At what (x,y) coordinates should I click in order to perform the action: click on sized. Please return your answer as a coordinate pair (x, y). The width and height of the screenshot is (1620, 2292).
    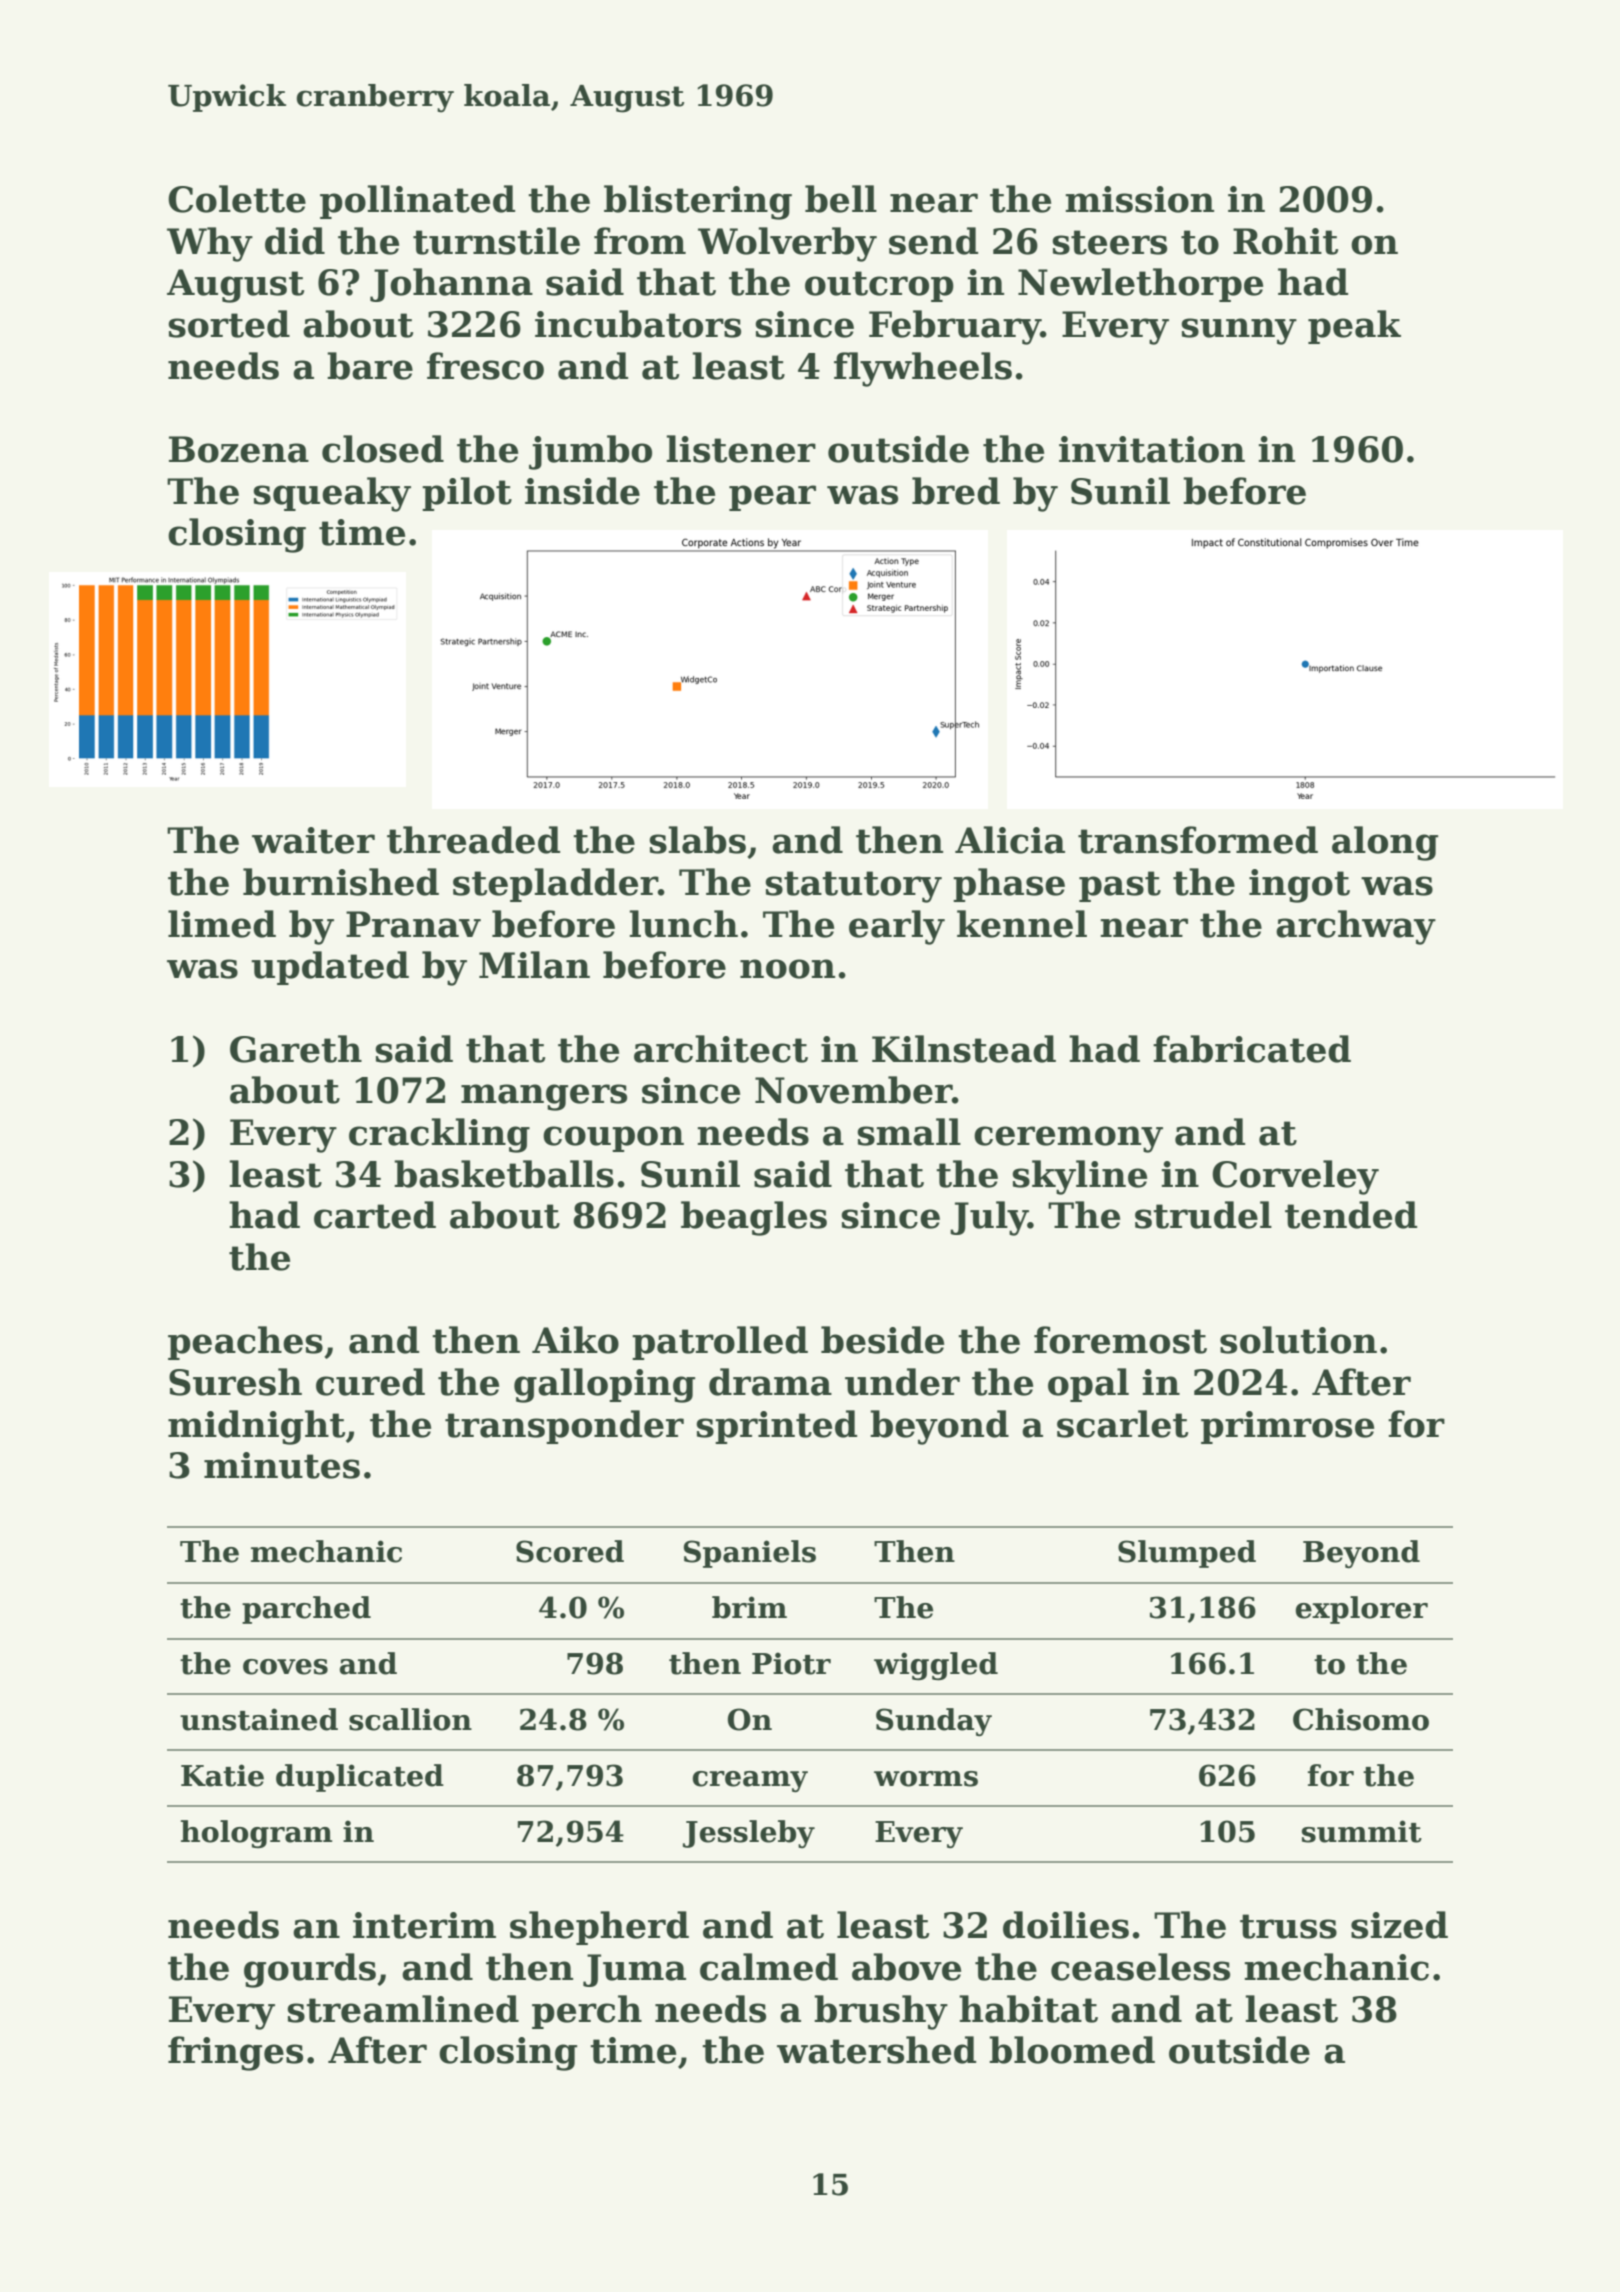
    Looking at the image, I should click on (1399, 1925).
